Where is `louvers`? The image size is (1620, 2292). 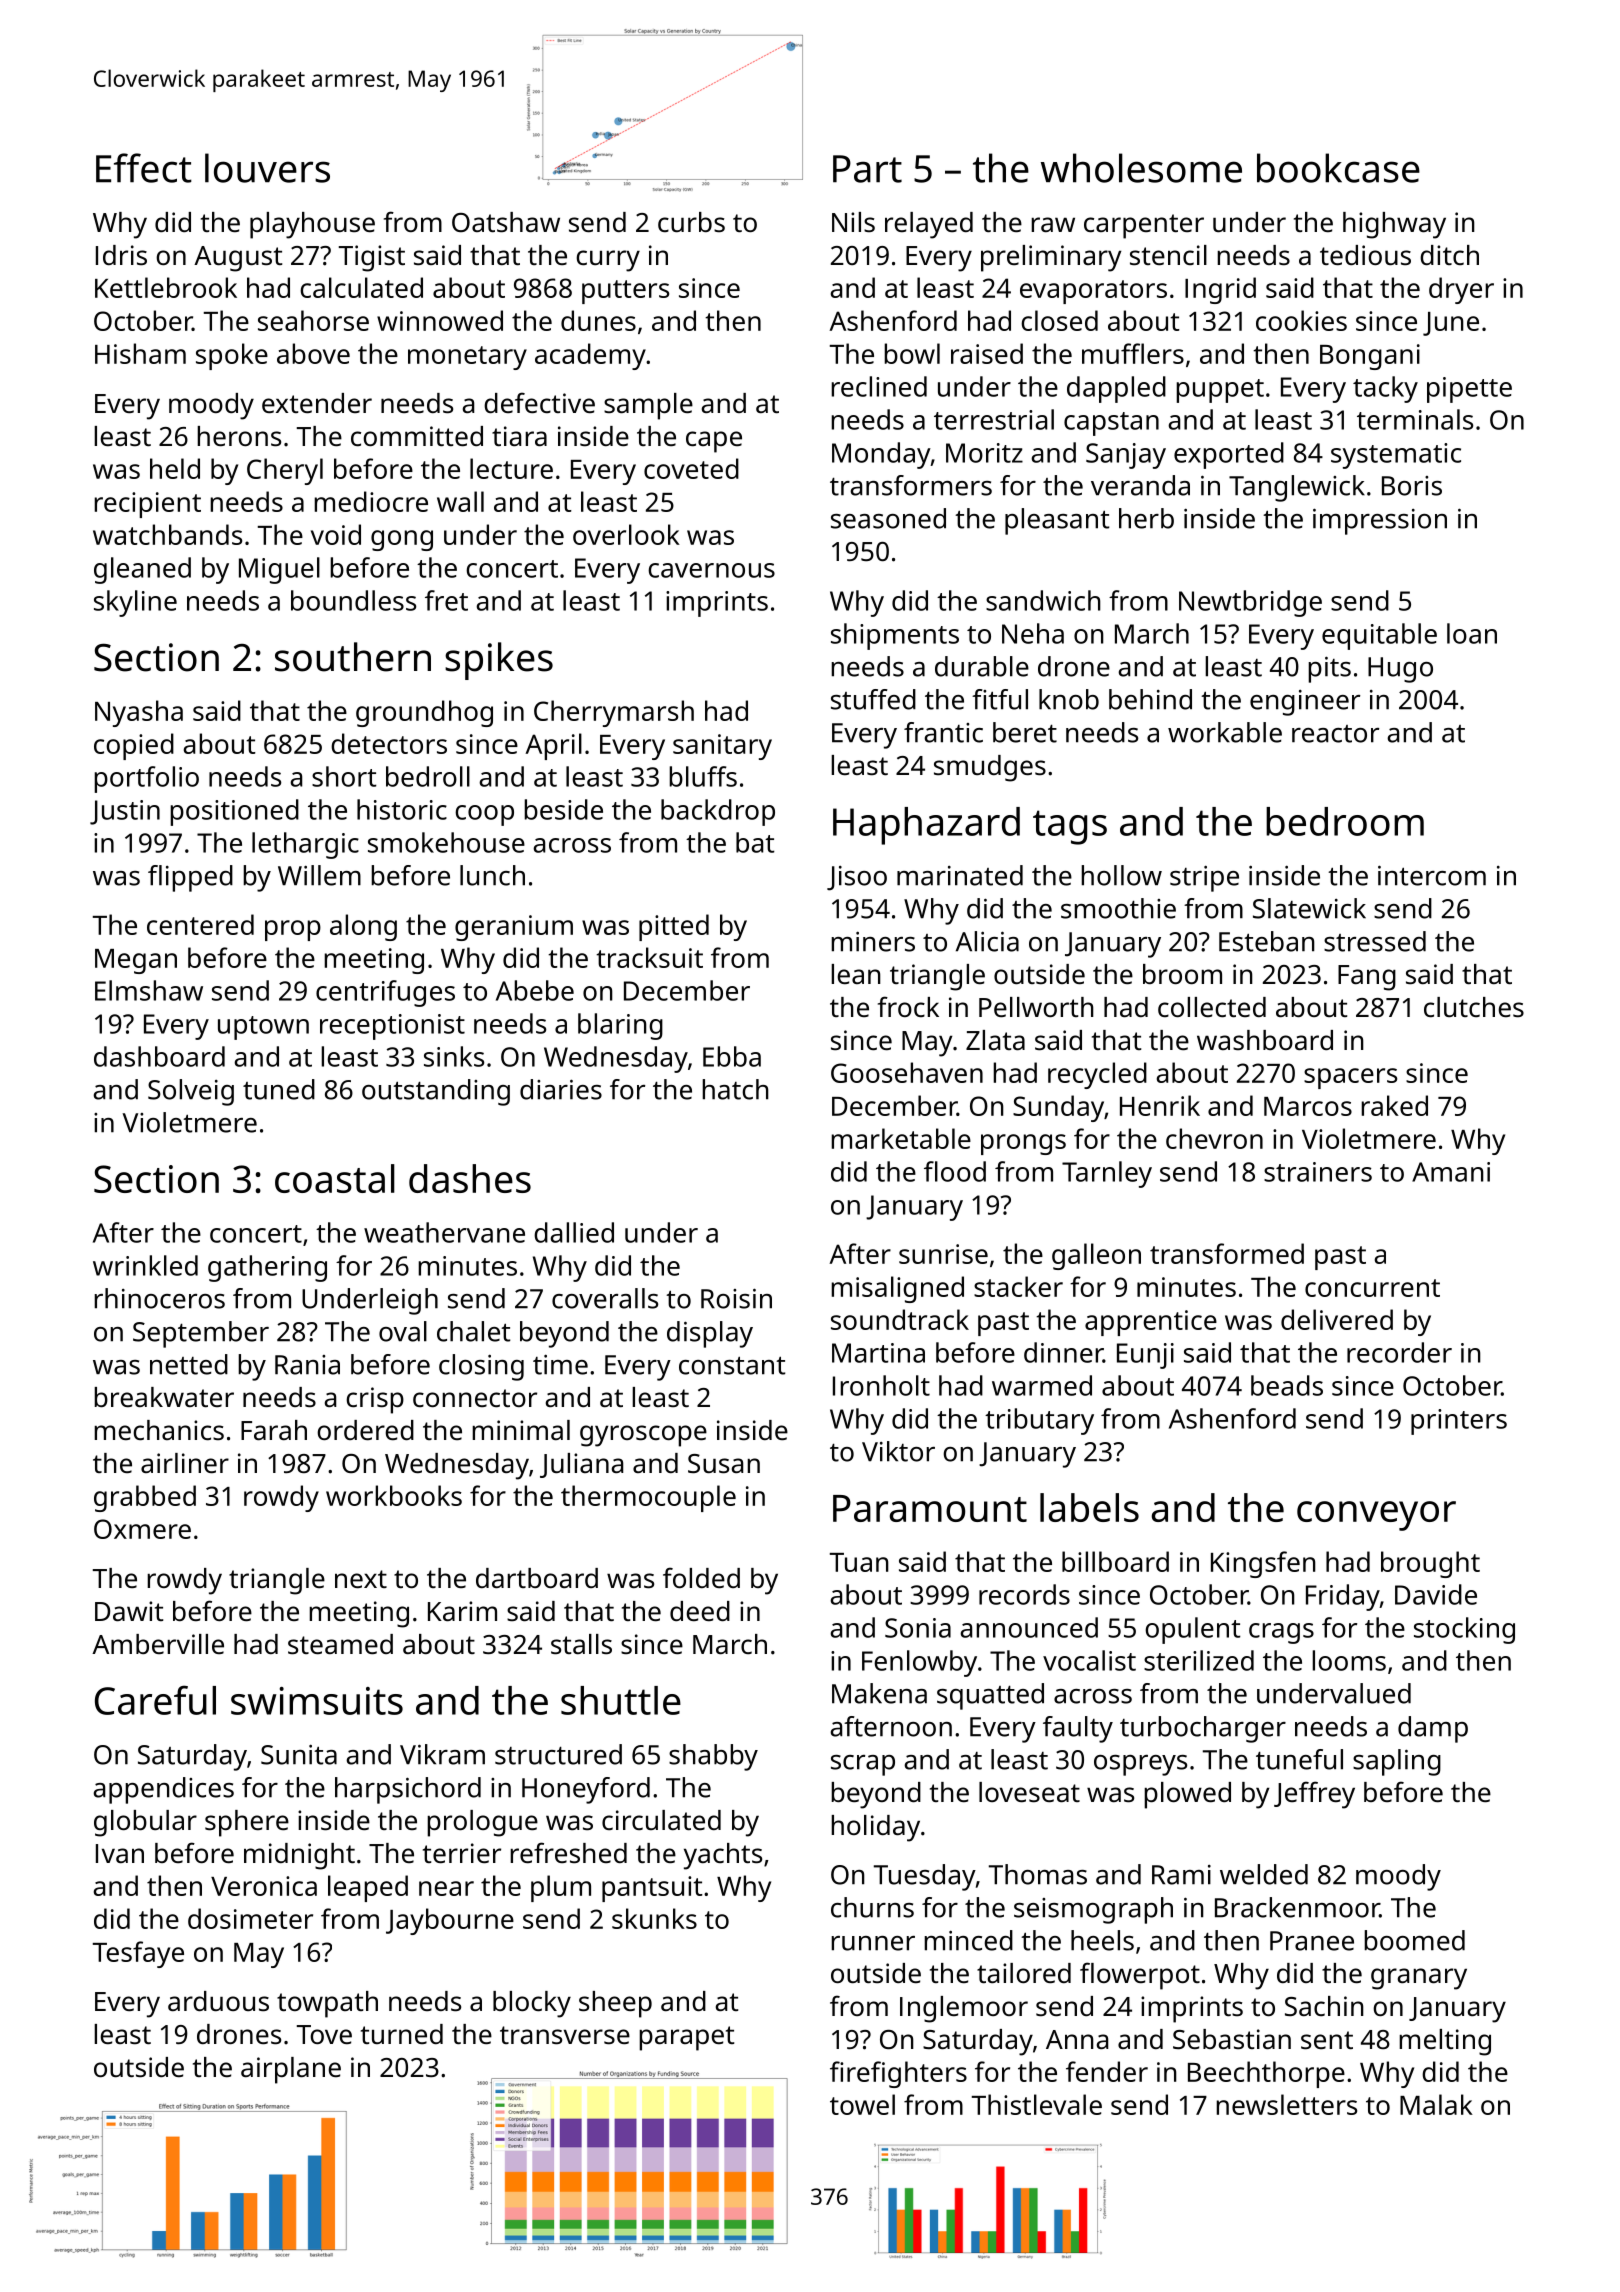
louvers is located at coordinates (267, 168).
